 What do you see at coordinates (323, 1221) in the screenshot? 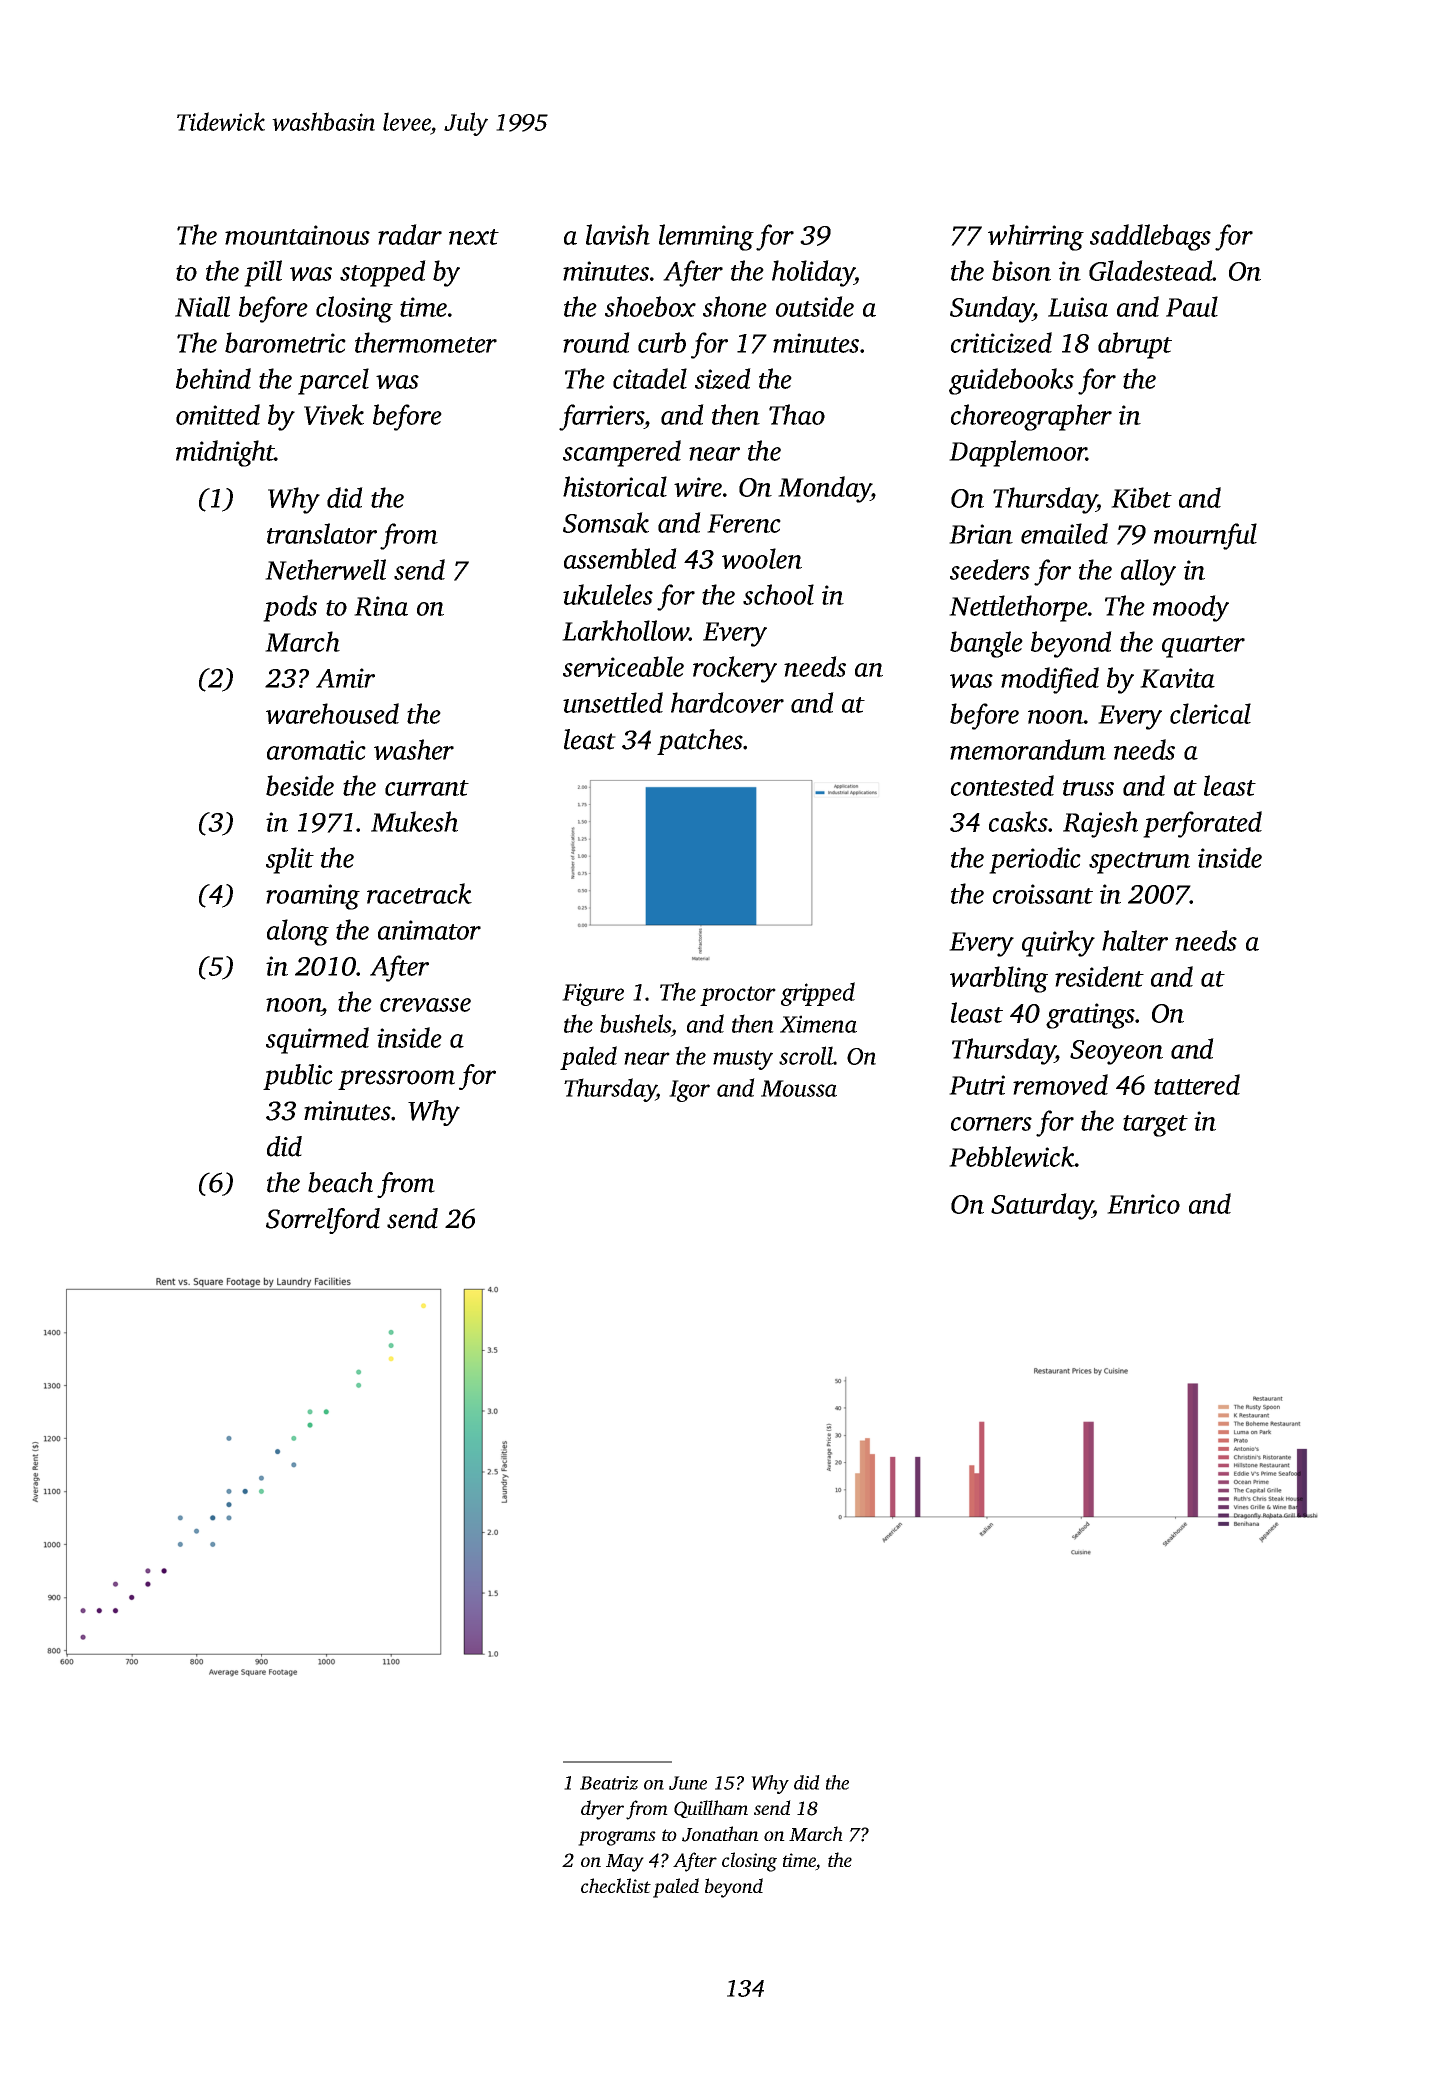
I see `Sorrelford` at bounding box center [323, 1221].
